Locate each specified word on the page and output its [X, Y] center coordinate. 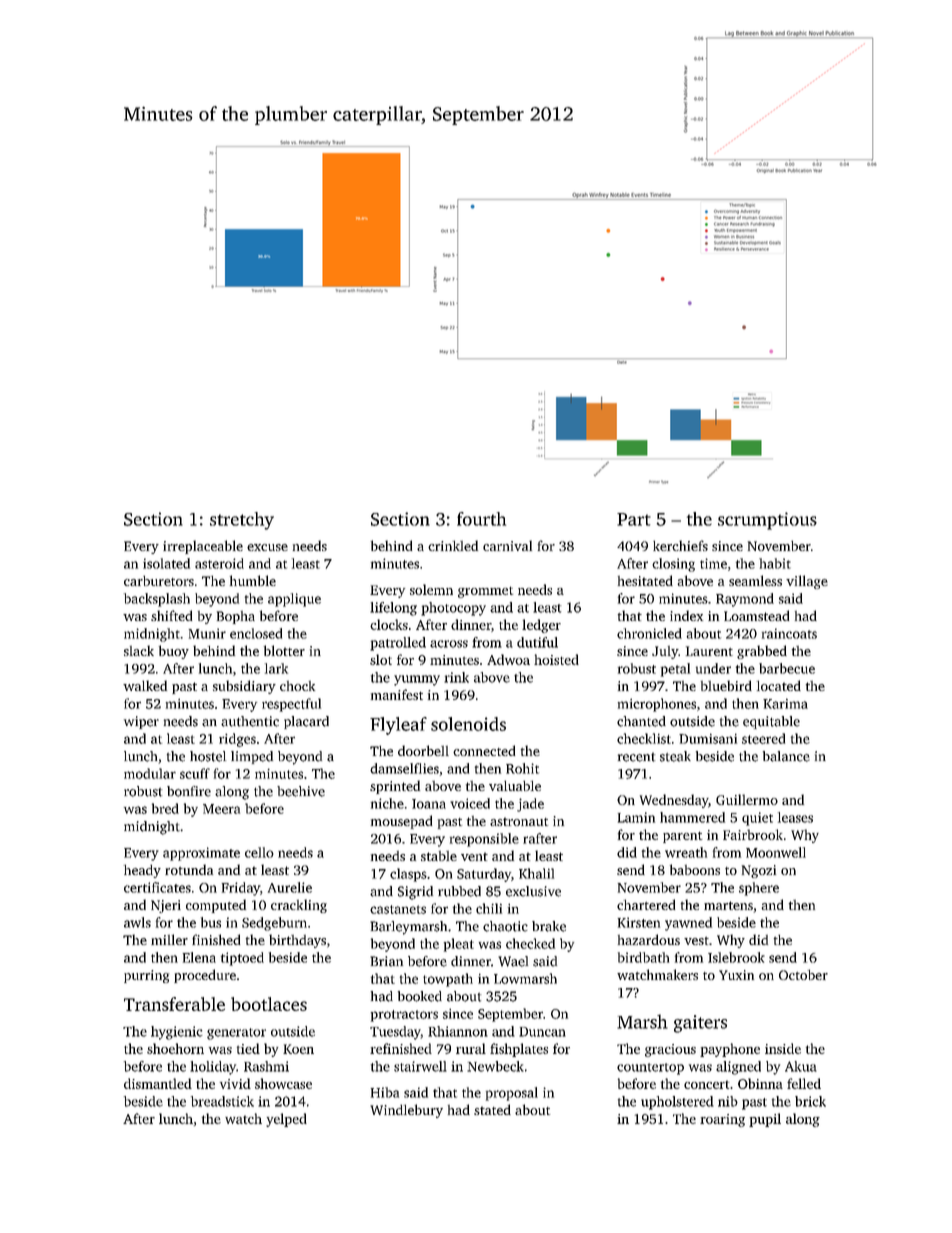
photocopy [453, 609]
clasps [408, 875]
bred [165, 808]
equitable [771, 722]
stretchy [242, 521]
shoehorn [175, 1048]
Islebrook [736, 957]
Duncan [542, 1032]
